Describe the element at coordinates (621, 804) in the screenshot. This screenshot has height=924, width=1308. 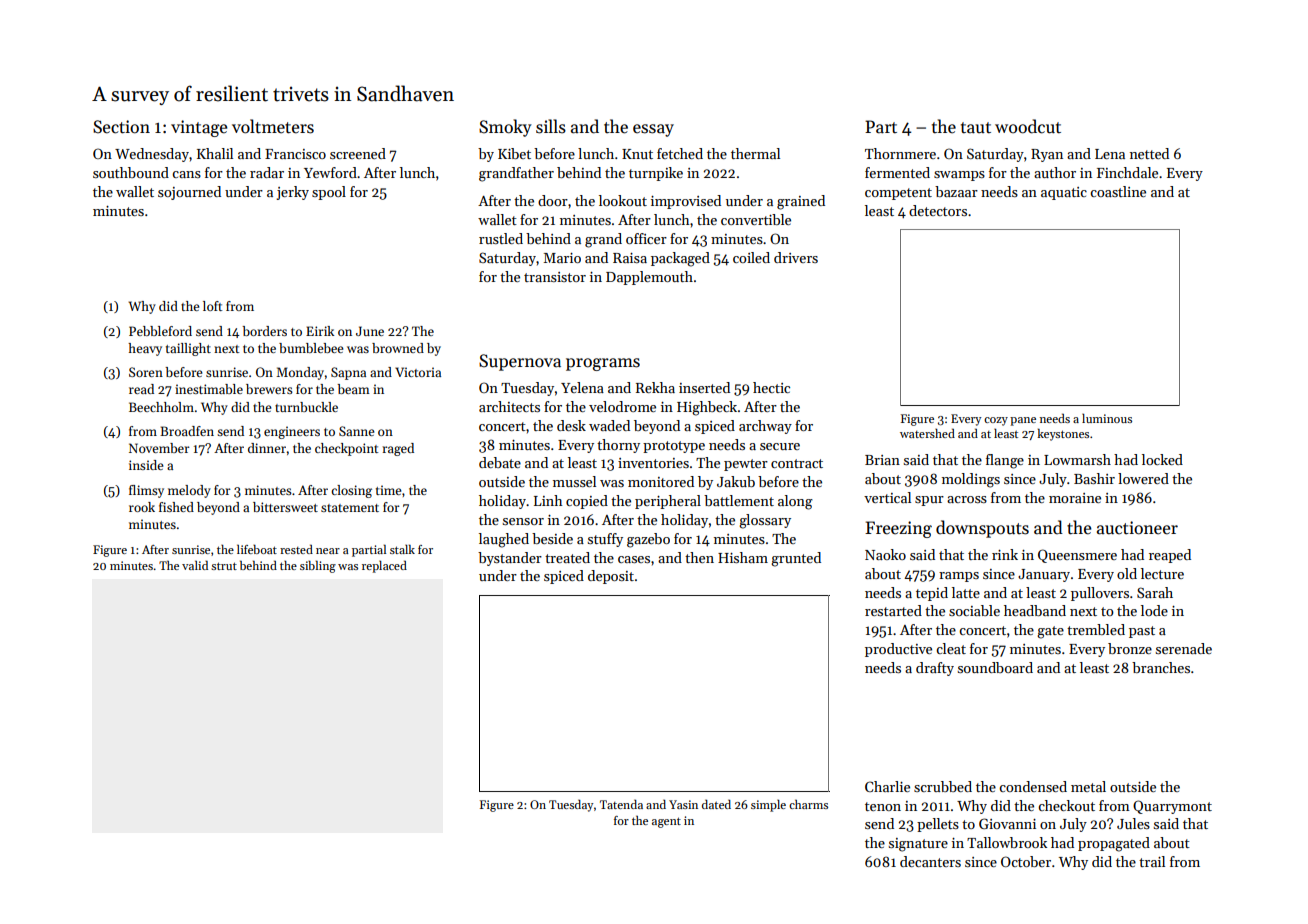
I see `Tatenda` at that location.
